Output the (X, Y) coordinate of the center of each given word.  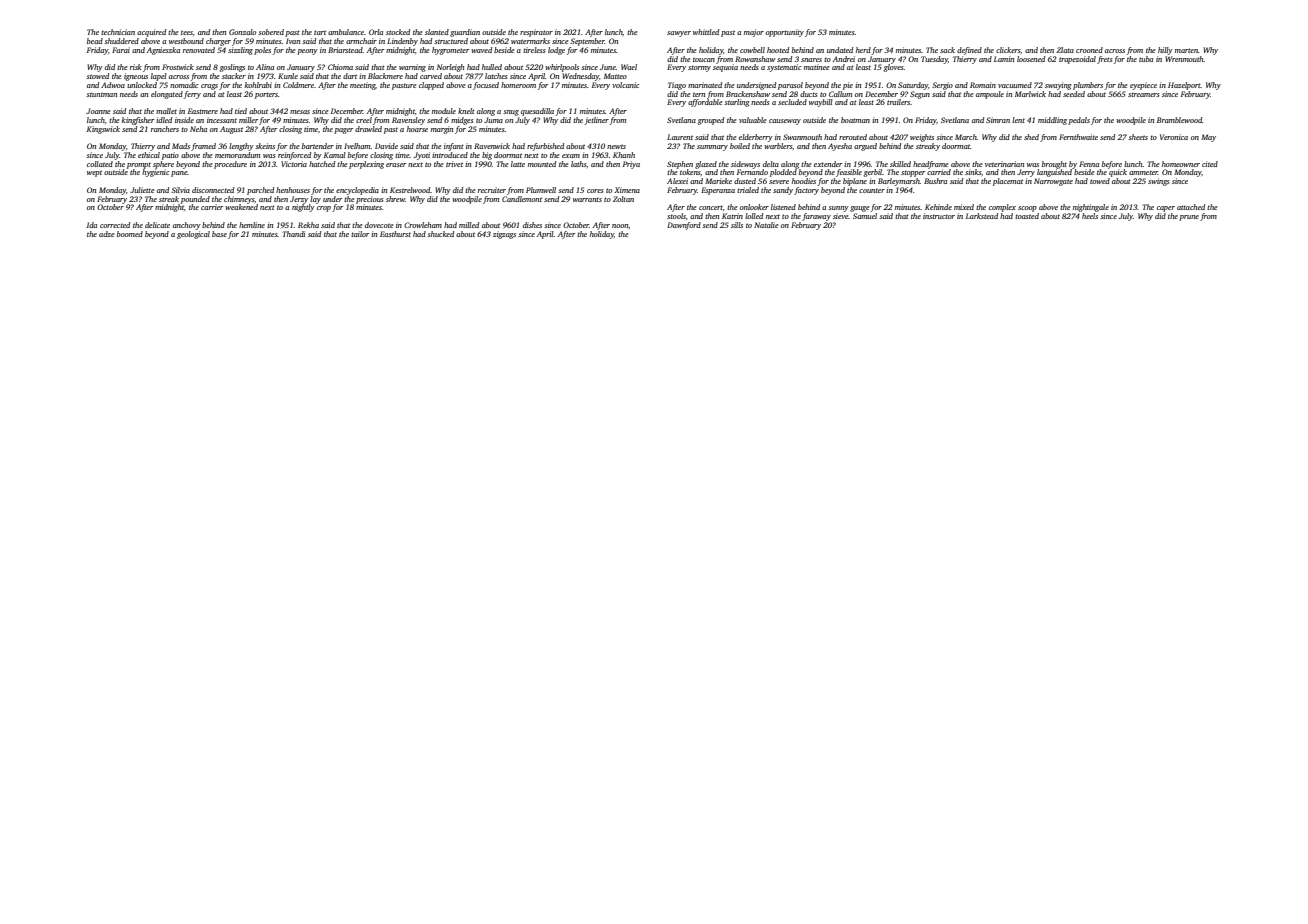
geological (193, 235)
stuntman (101, 94)
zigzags (504, 235)
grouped (710, 121)
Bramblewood (1179, 120)
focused (486, 86)
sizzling (240, 51)
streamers (1144, 94)
